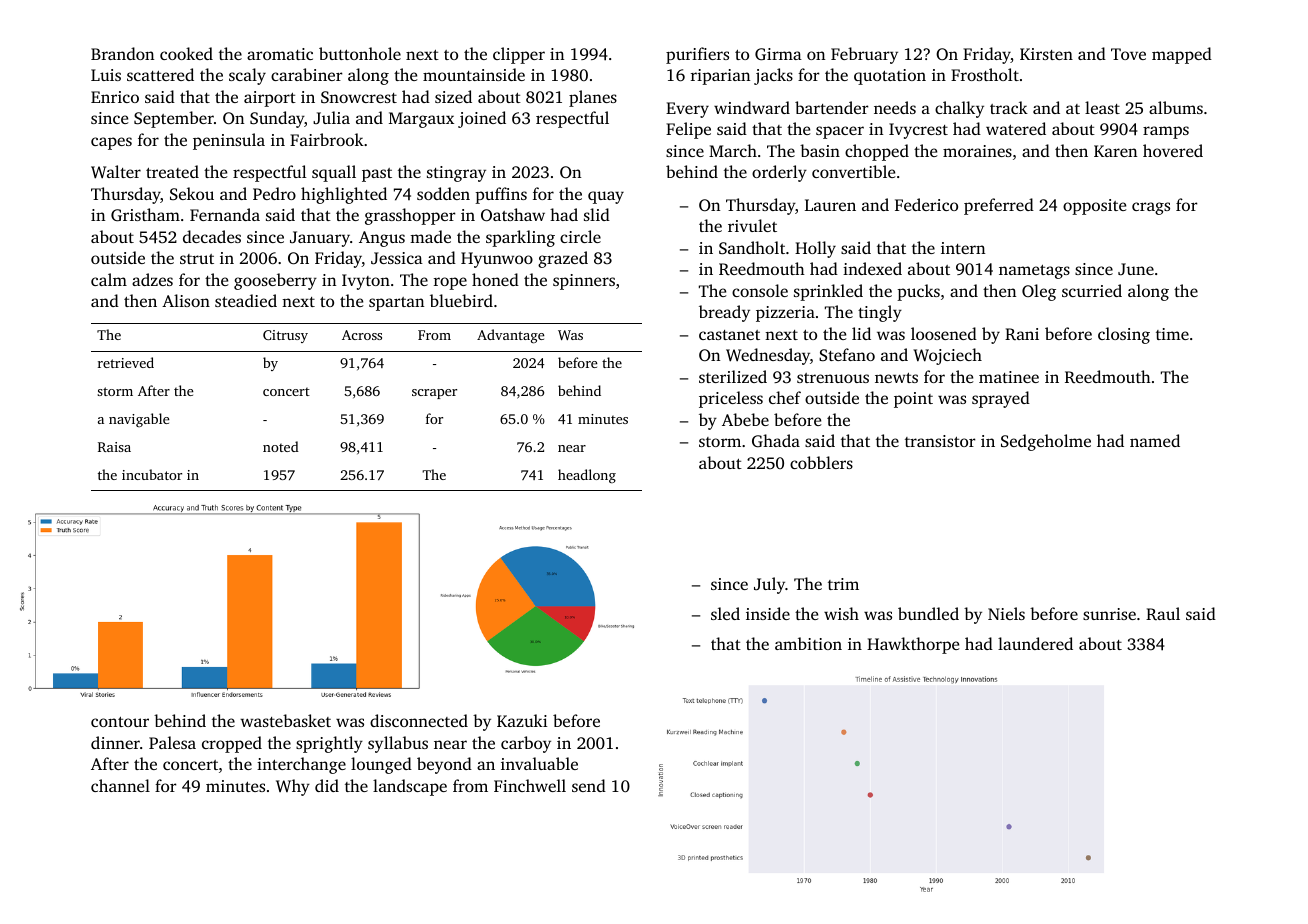  Describe the element at coordinates (519, 55) in the page. I see `clipper` at that location.
